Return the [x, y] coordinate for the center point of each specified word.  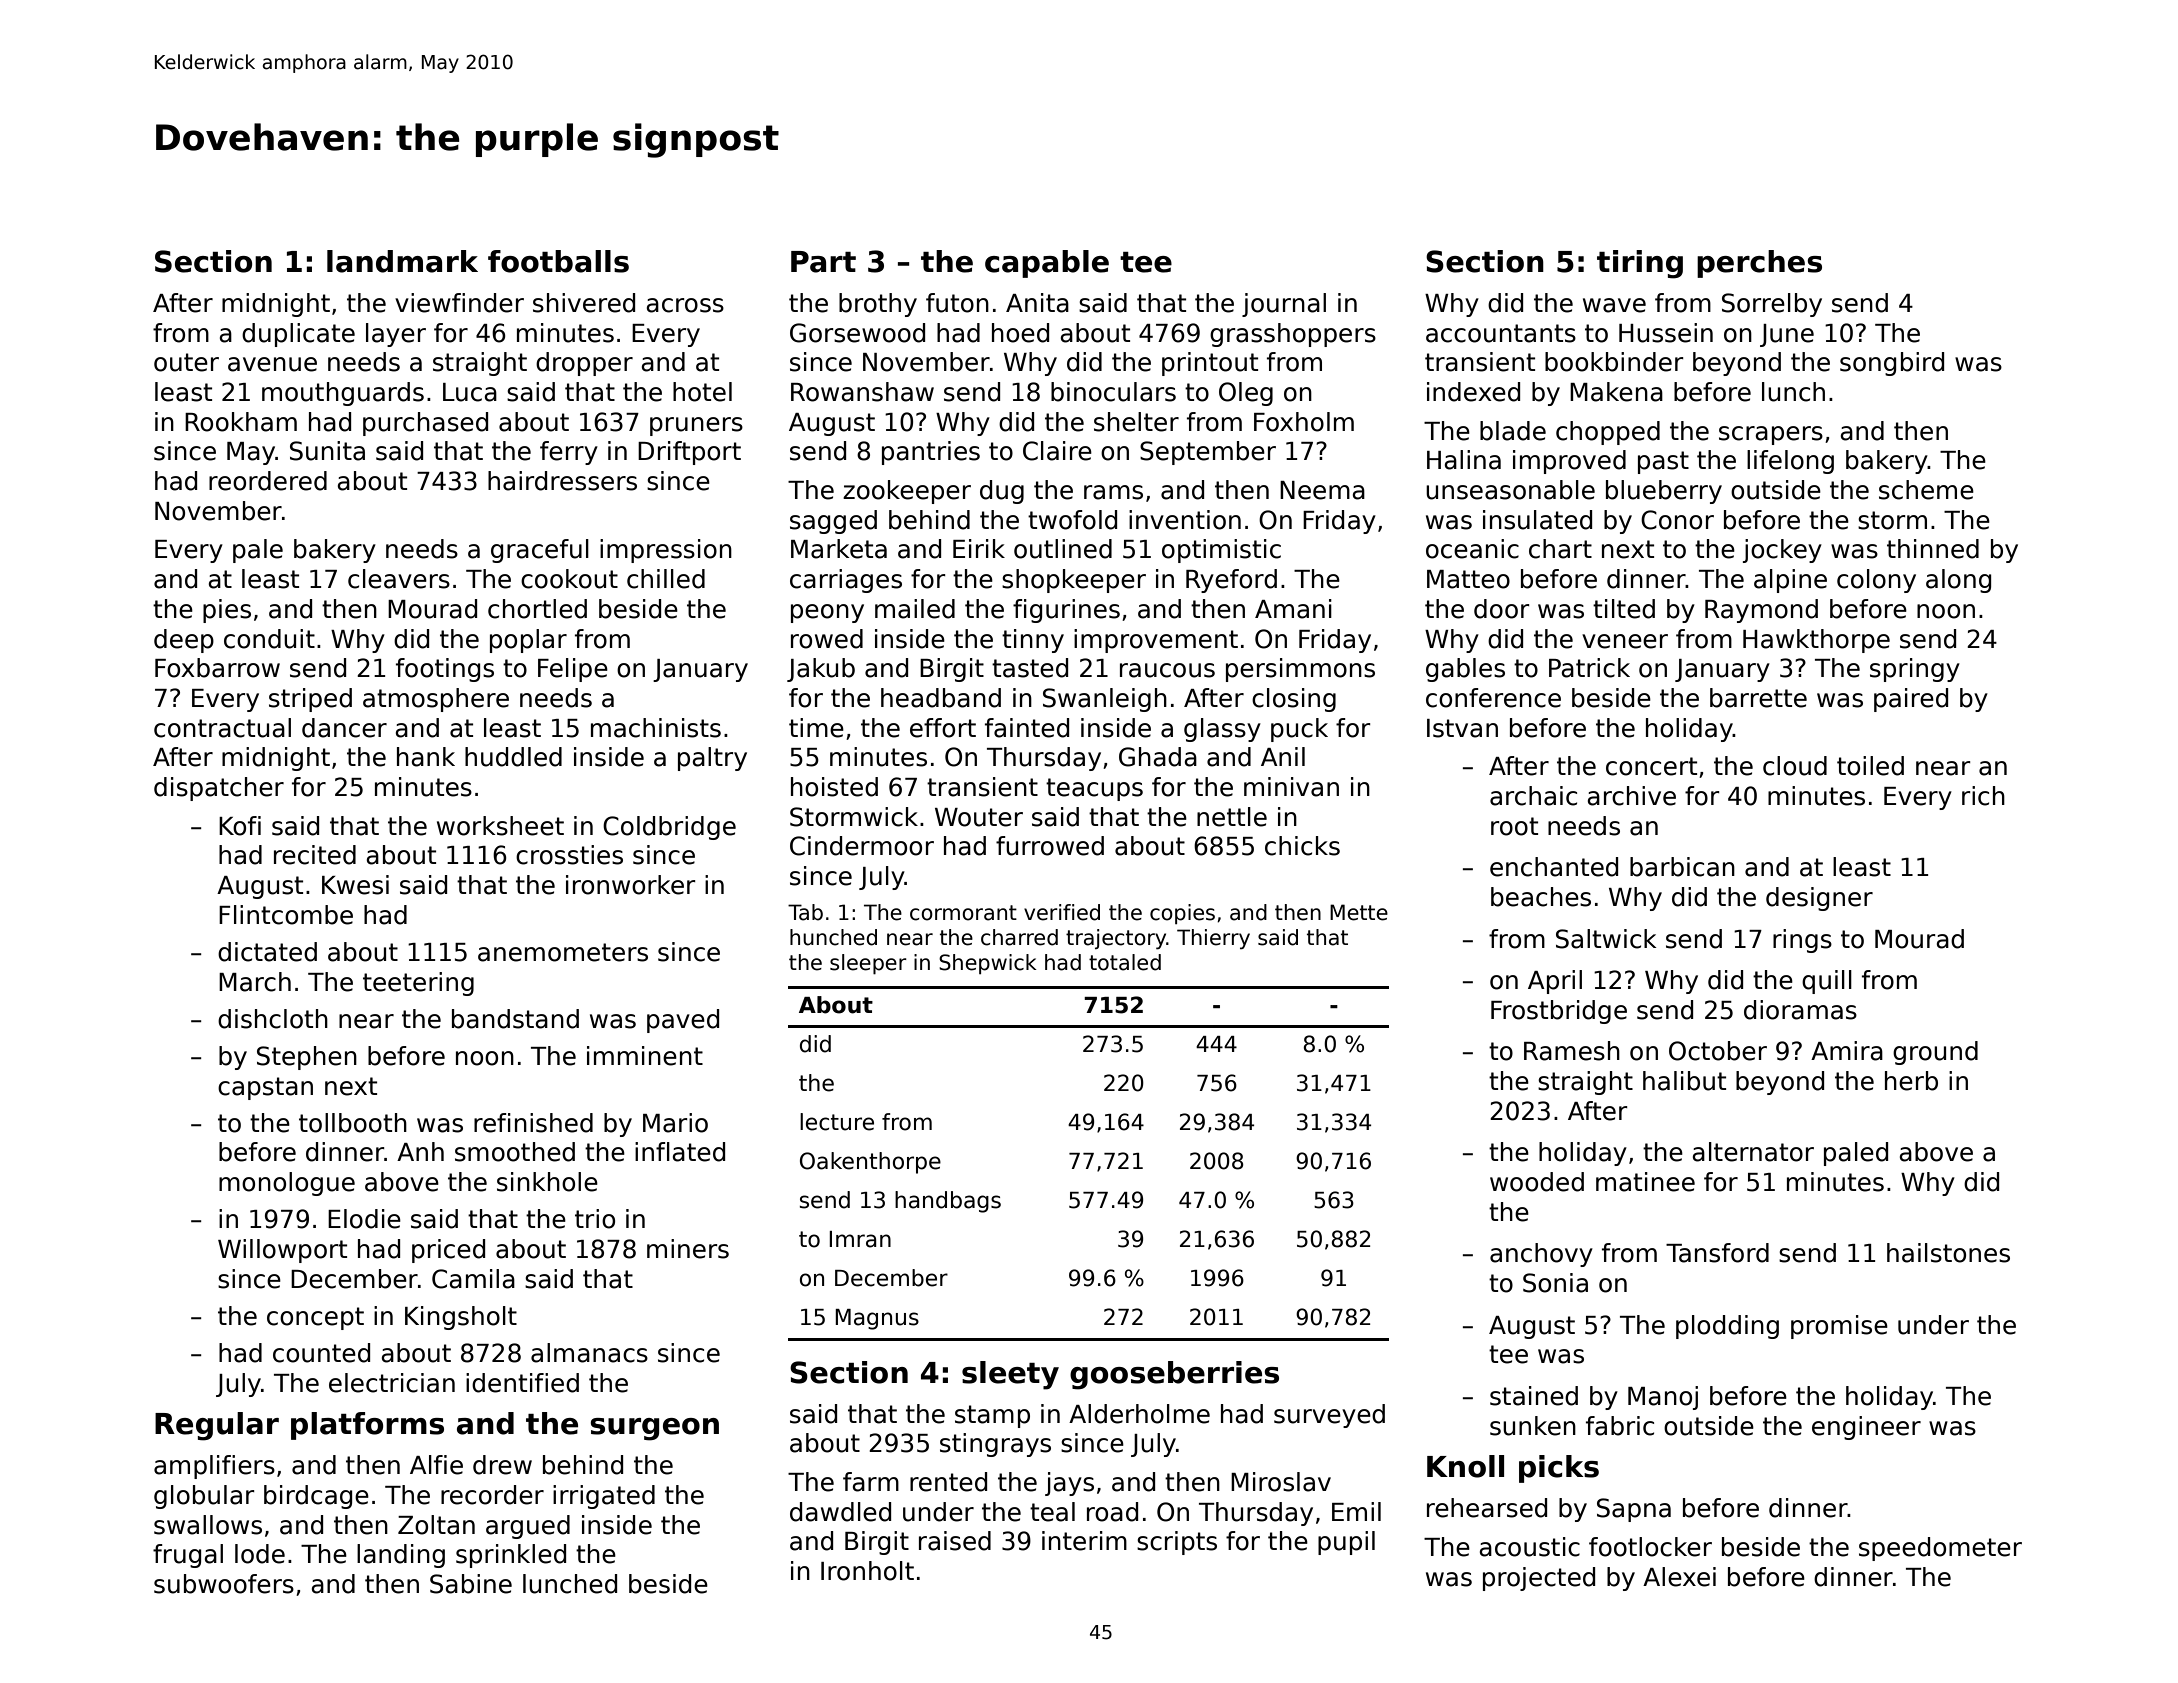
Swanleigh [1105, 700]
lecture [837, 1122]
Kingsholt [461, 1318]
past [1663, 462]
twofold [1072, 520]
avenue [272, 364]
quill [1827, 982]
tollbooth [353, 1123]
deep [184, 641]
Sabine [471, 1584]
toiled [1870, 766]
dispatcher [219, 789]
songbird [1892, 364]
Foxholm [1304, 422]
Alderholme [1139, 1414]
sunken [1533, 1426]
